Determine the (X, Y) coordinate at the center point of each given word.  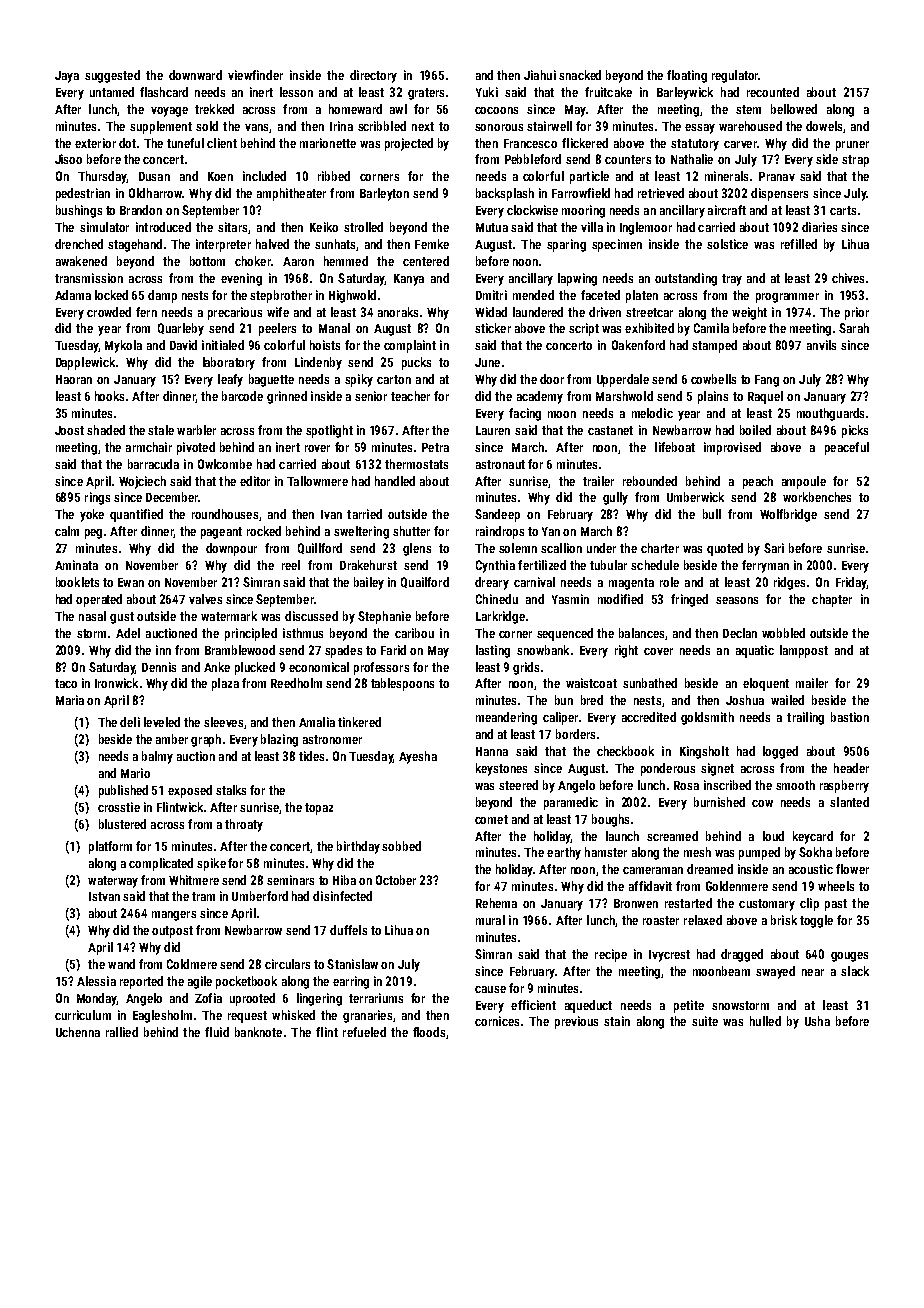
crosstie (119, 807)
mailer (812, 683)
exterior (95, 143)
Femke (432, 244)
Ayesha (418, 757)
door (552, 379)
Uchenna (78, 1032)
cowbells (713, 379)
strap (855, 161)
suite (705, 1021)
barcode (242, 396)
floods (429, 1032)
